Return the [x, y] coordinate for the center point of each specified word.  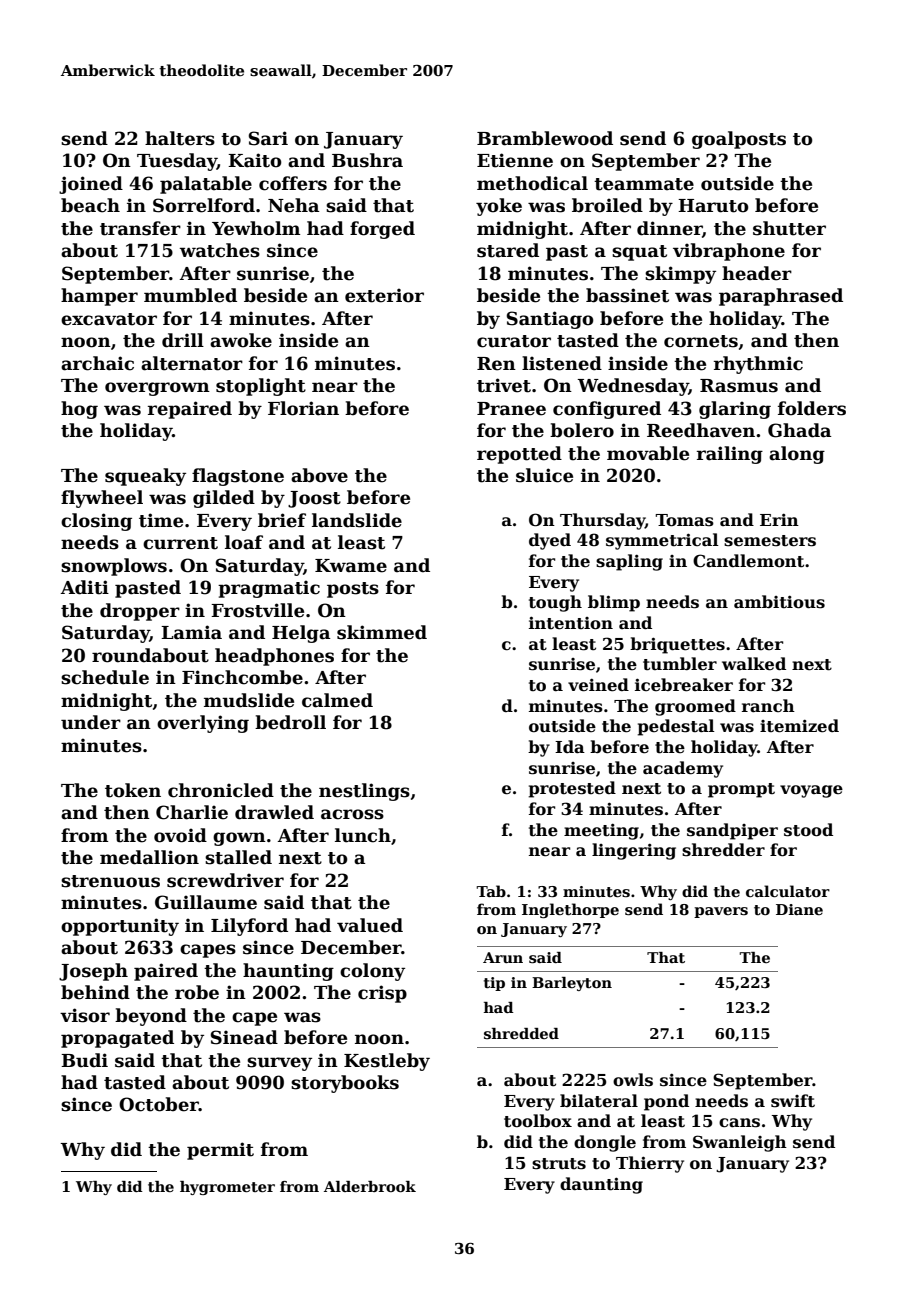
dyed [550, 541]
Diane [799, 909]
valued [370, 925]
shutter [789, 228]
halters [180, 138]
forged [382, 230]
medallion [149, 857]
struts [559, 1164]
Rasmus [739, 386]
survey [279, 1064]
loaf [244, 542]
